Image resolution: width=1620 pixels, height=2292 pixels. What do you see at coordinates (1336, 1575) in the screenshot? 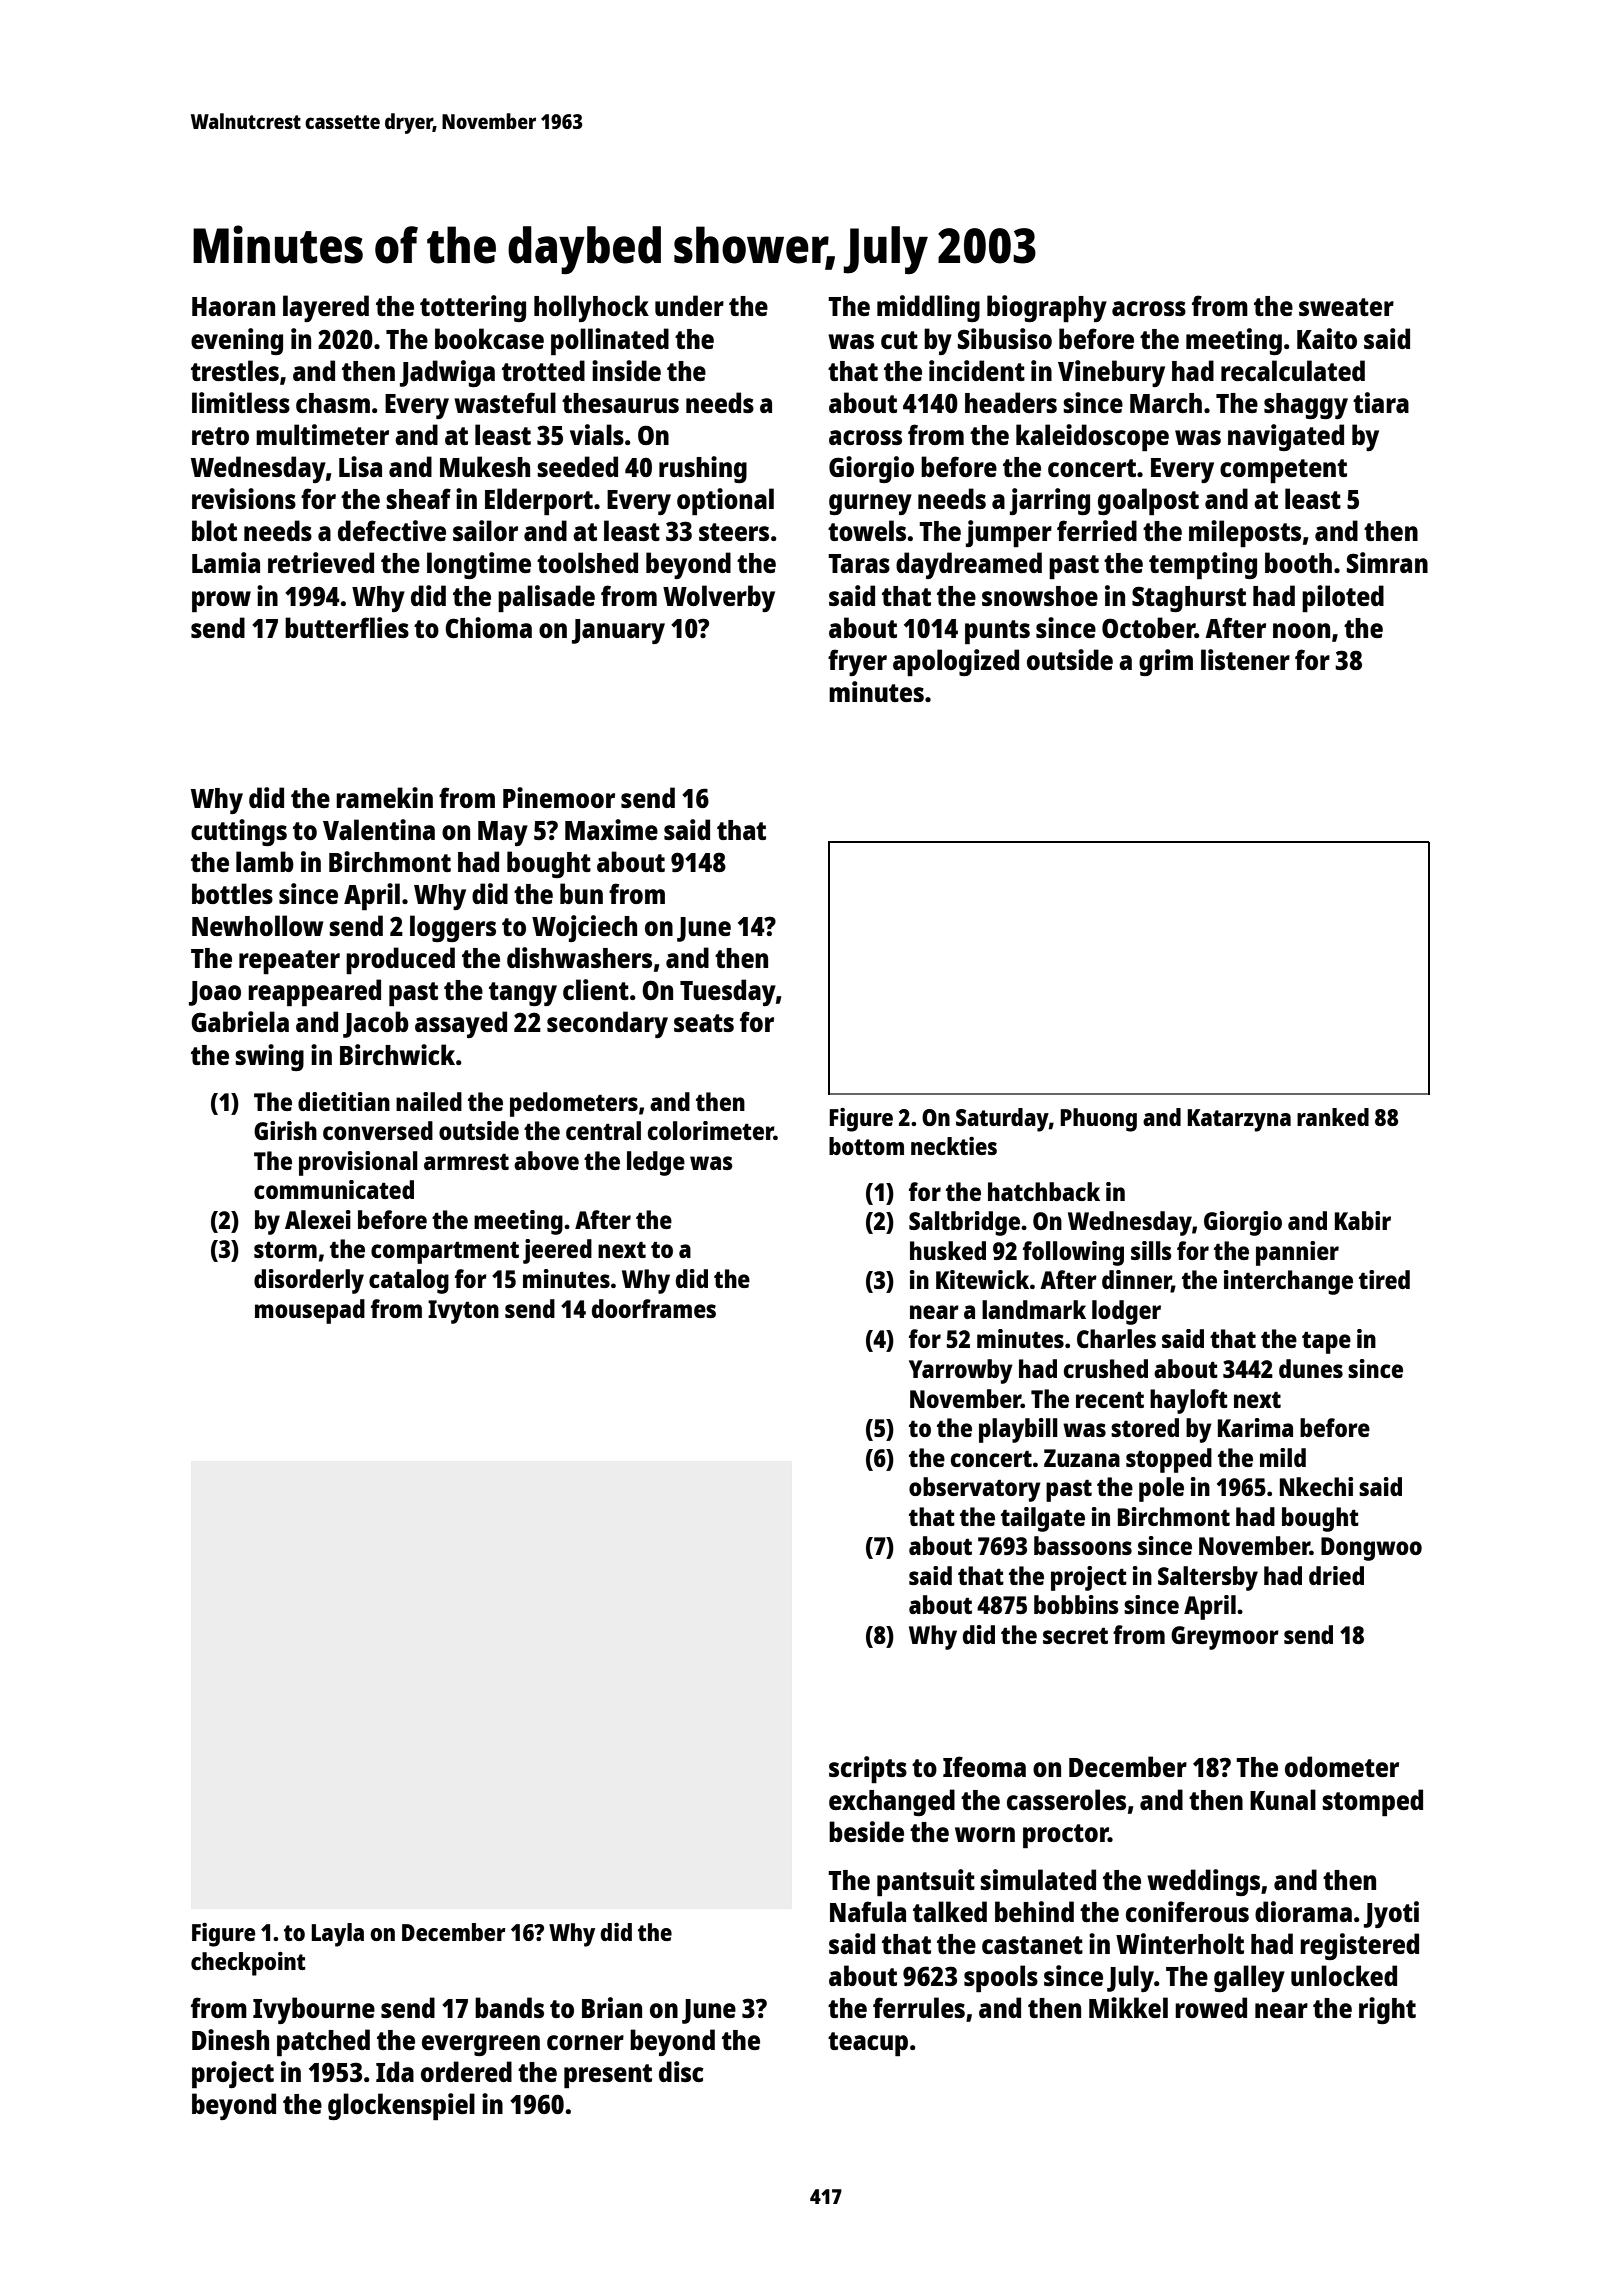
I see `dried` at bounding box center [1336, 1575].
